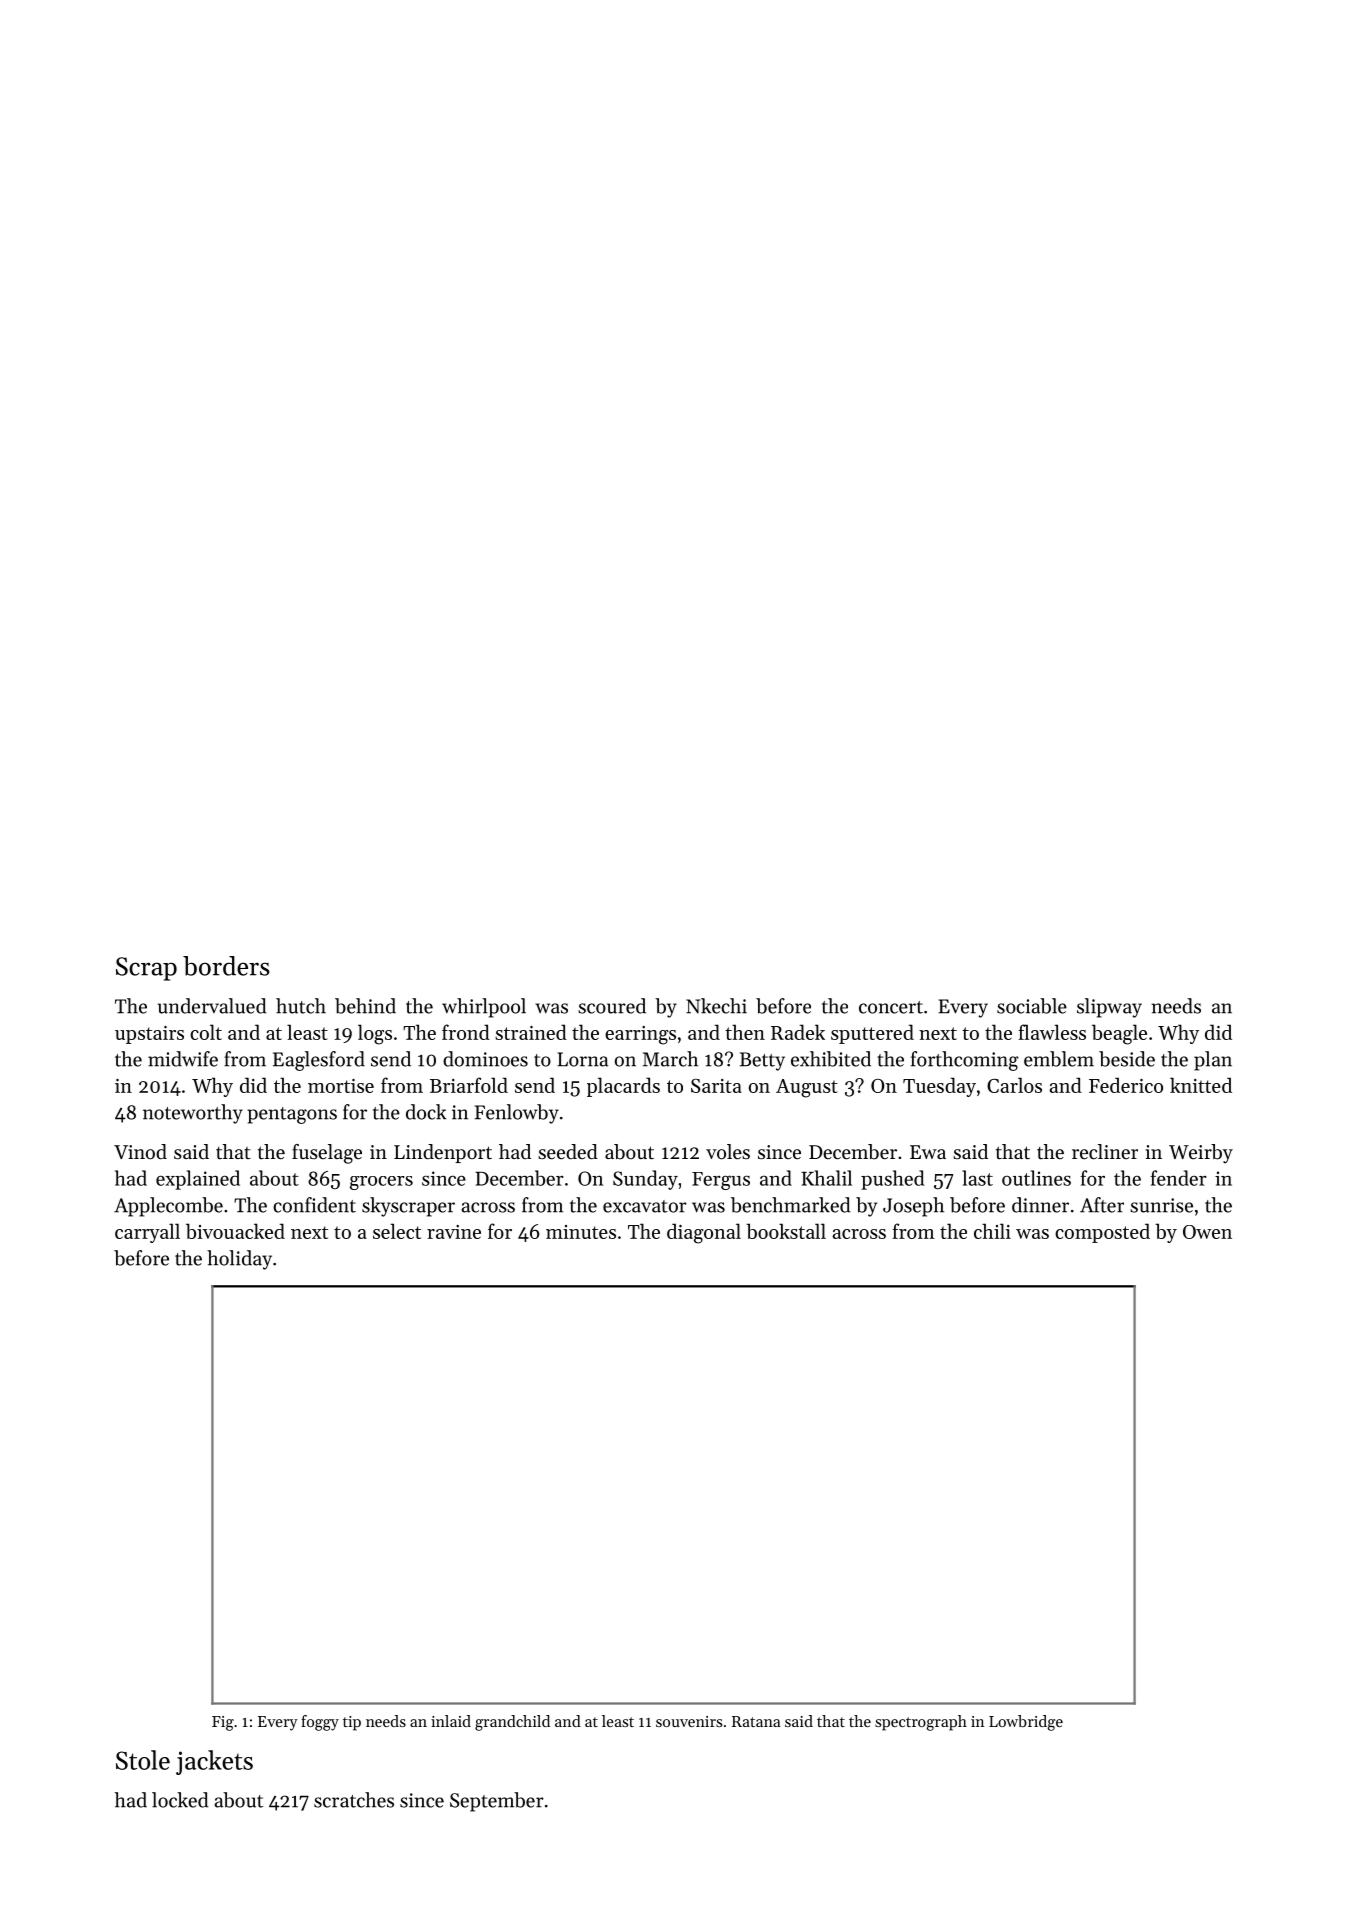 This screenshot has height=1905, width=1347. I want to click on Nkechi, so click(716, 1006).
